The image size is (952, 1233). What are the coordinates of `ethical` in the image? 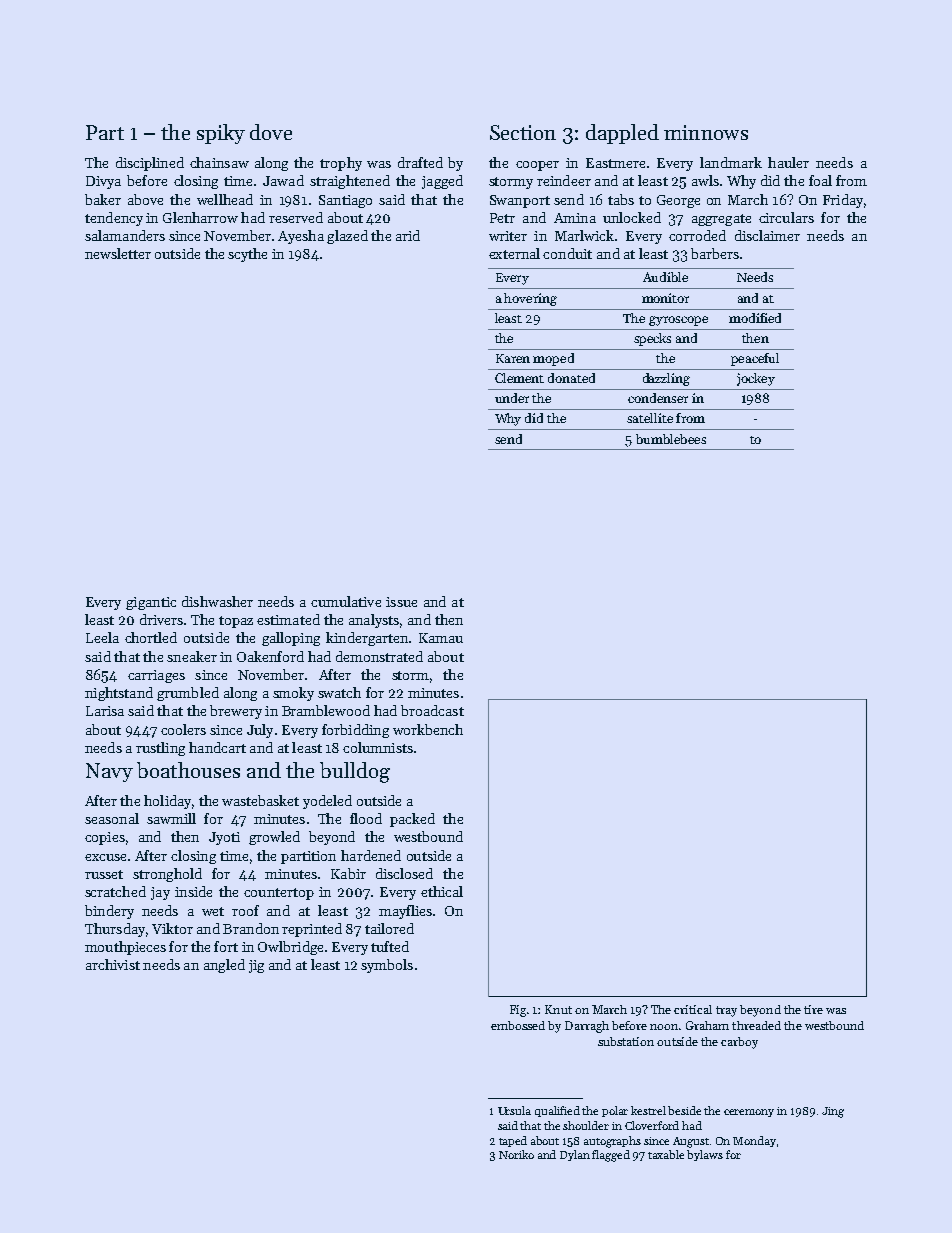 It's located at (442, 891).
